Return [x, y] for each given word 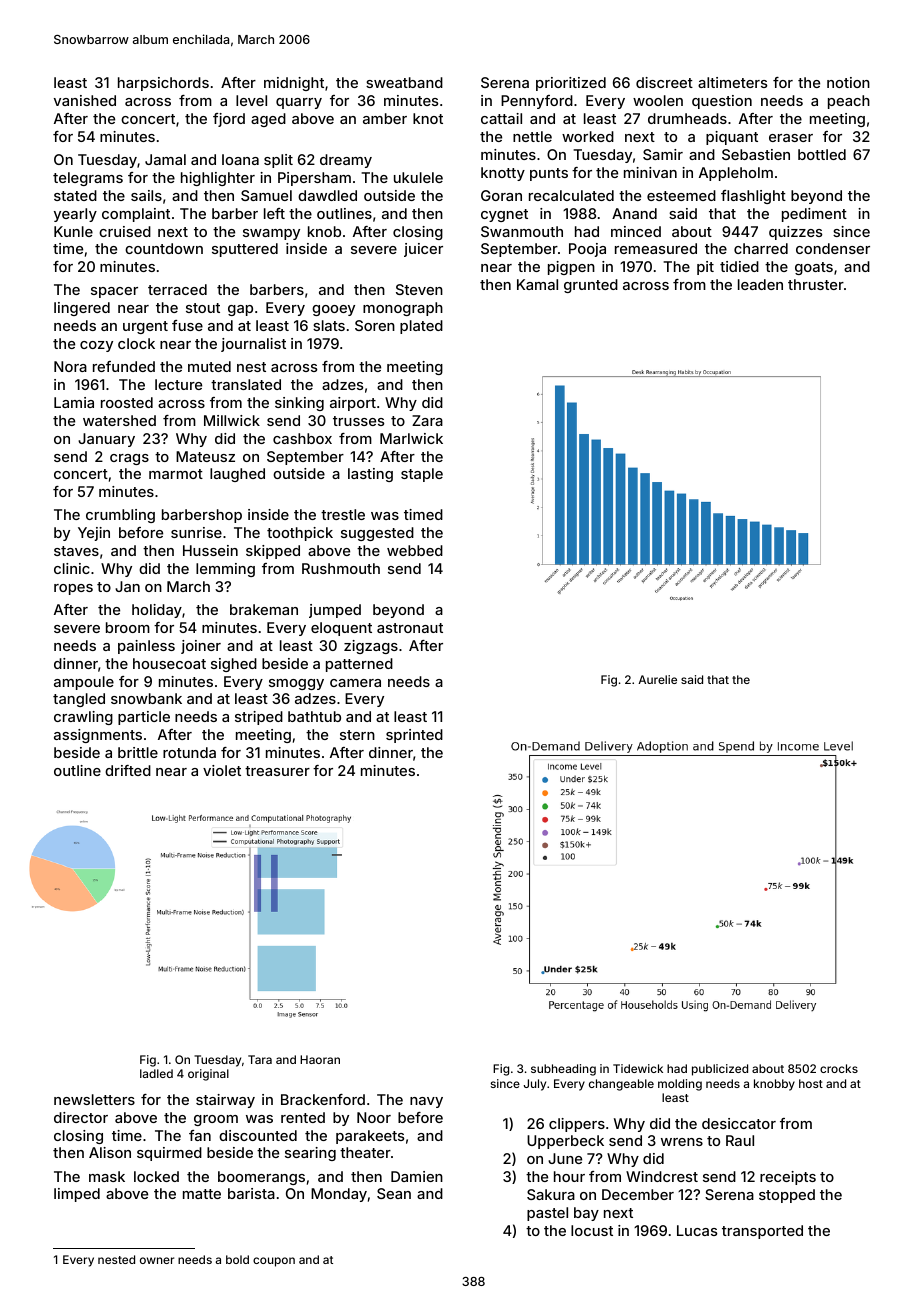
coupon [274, 1262]
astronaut [410, 628]
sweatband [404, 82]
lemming [225, 570]
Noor [374, 1117]
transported [762, 1232]
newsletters [94, 1099]
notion [848, 82]
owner [157, 1260]
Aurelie [657, 679]
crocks [839, 1068]
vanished [85, 100]
